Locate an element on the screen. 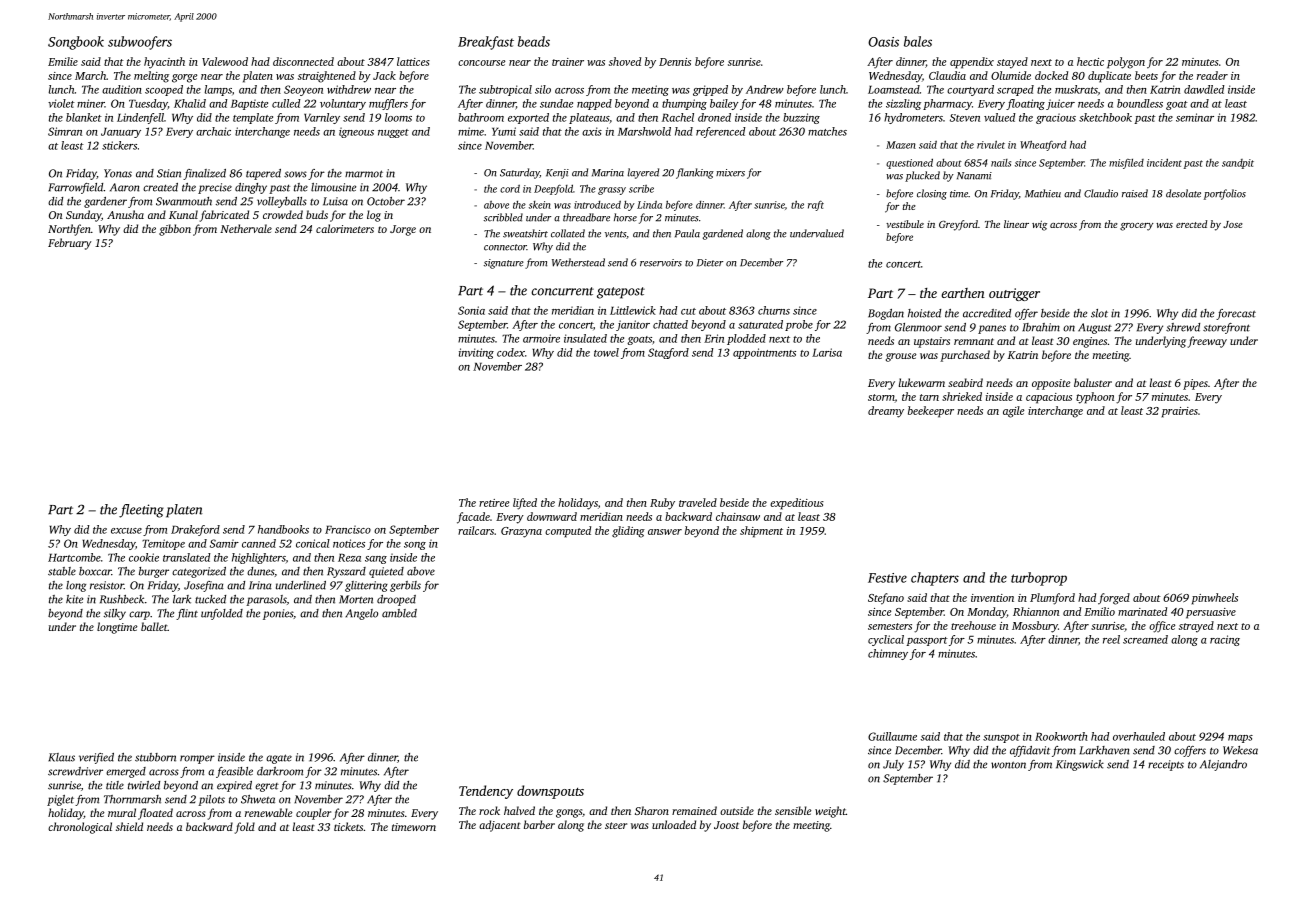  gardened is located at coordinates (723, 234).
